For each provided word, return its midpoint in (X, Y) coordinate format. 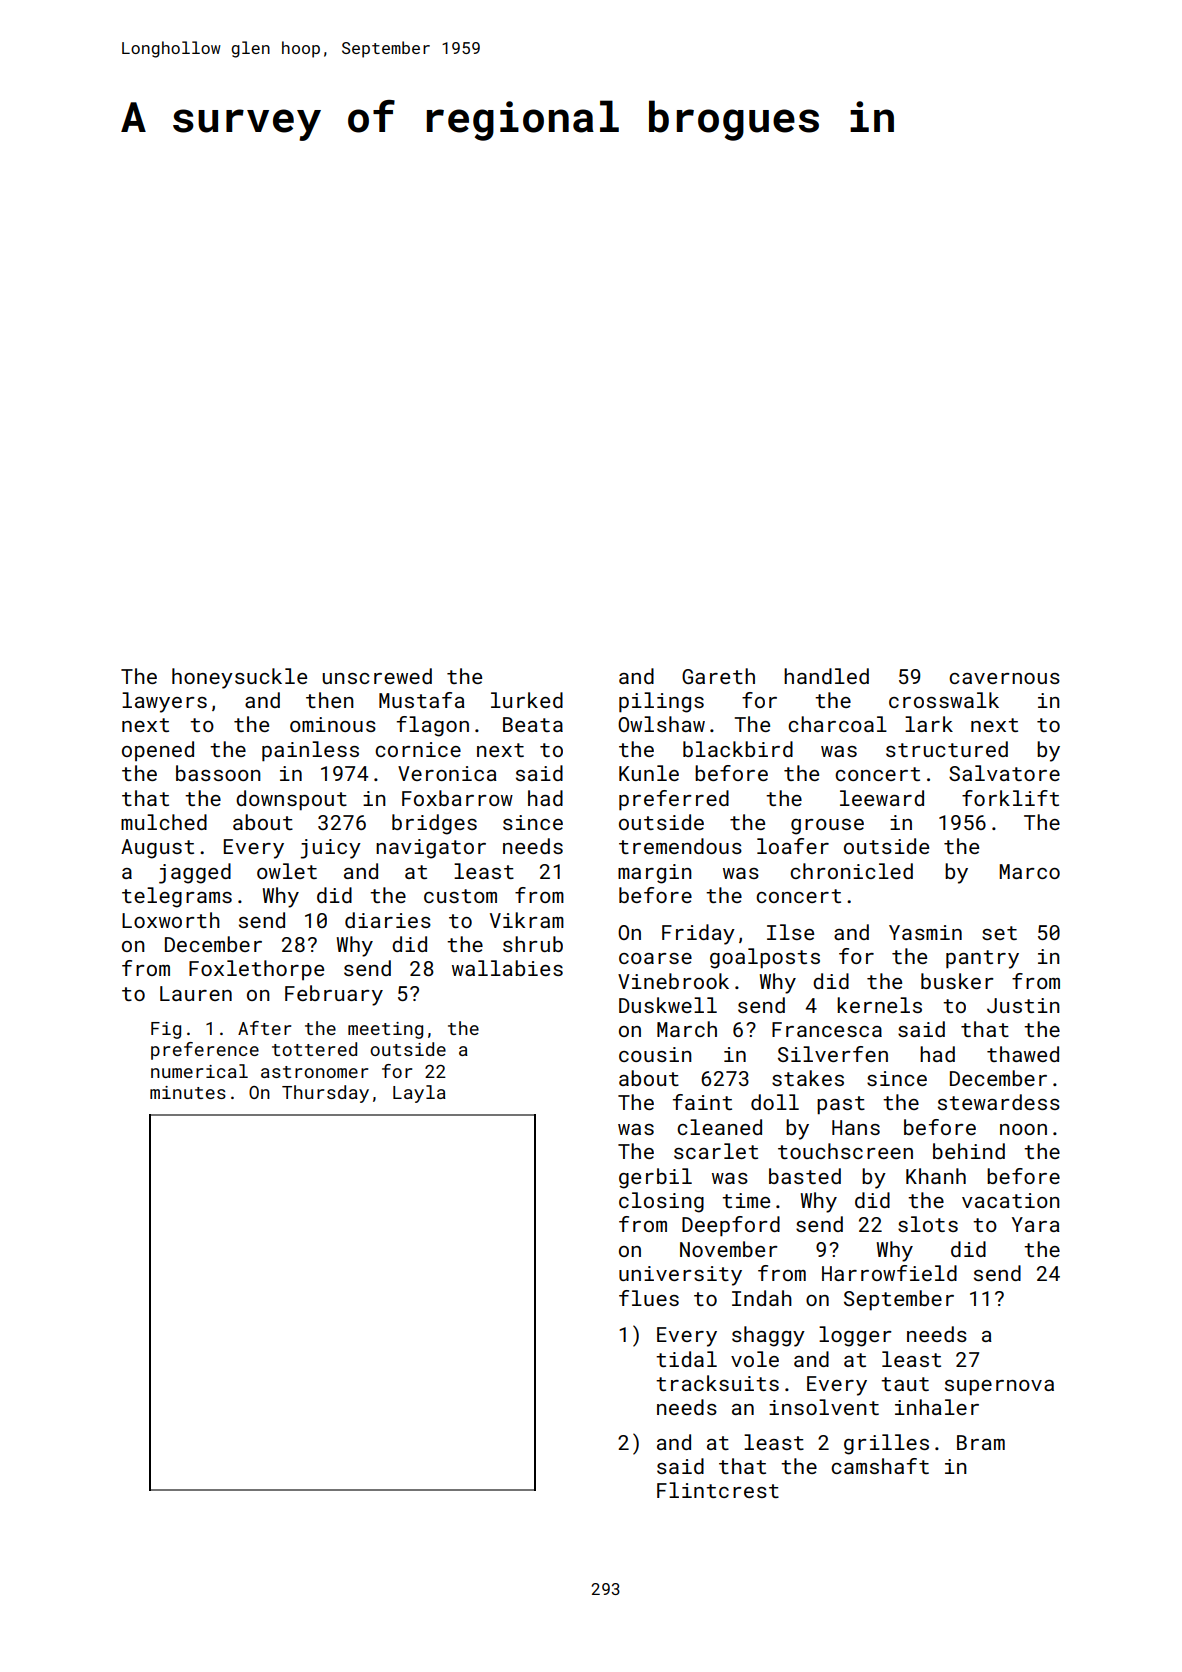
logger (855, 1336)
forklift (1010, 798)
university (680, 1276)
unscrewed (377, 676)
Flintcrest (718, 1490)
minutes (188, 1092)
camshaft (880, 1466)
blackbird (738, 749)
